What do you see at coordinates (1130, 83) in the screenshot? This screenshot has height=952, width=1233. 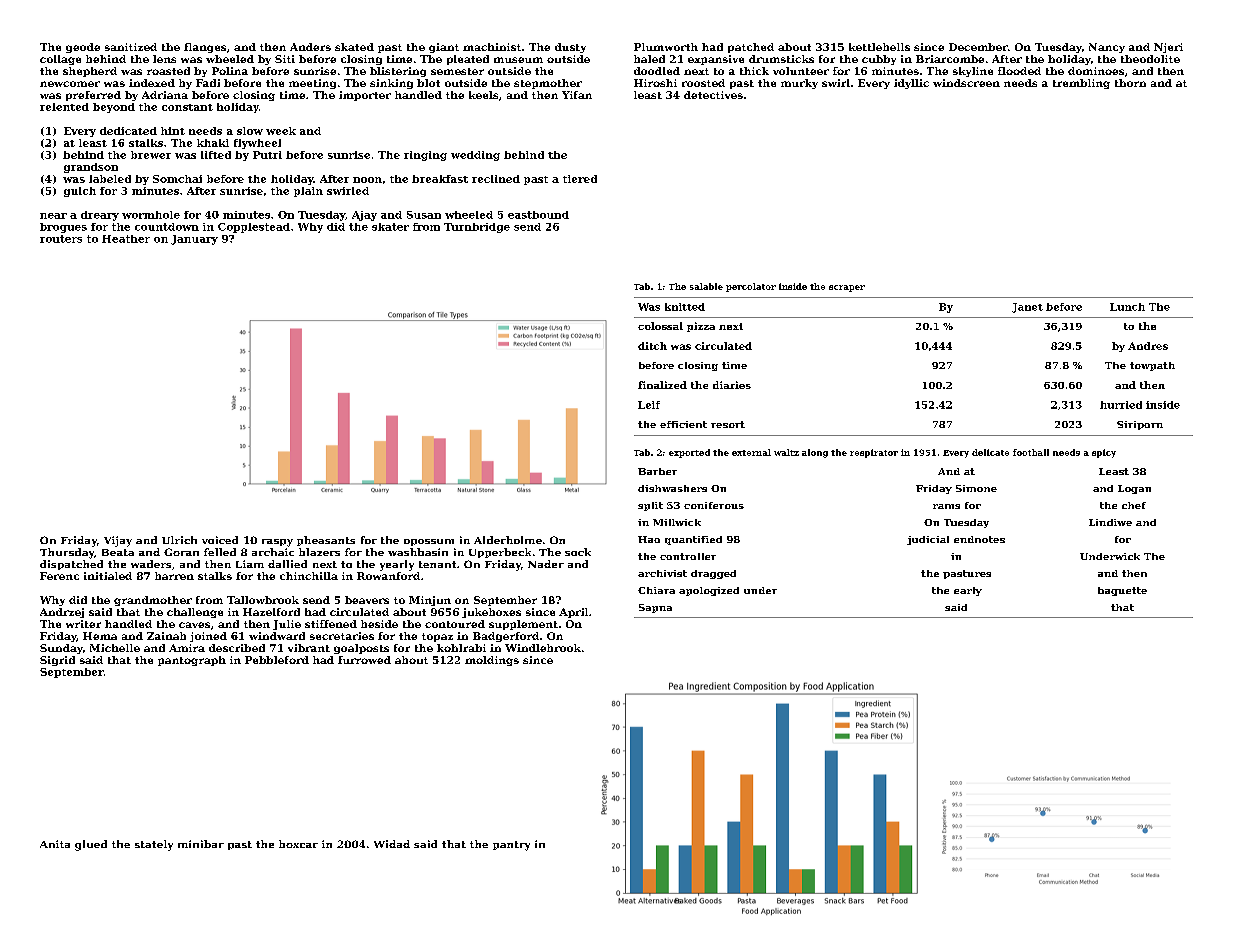 I see `thorn` at bounding box center [1130, 83].
